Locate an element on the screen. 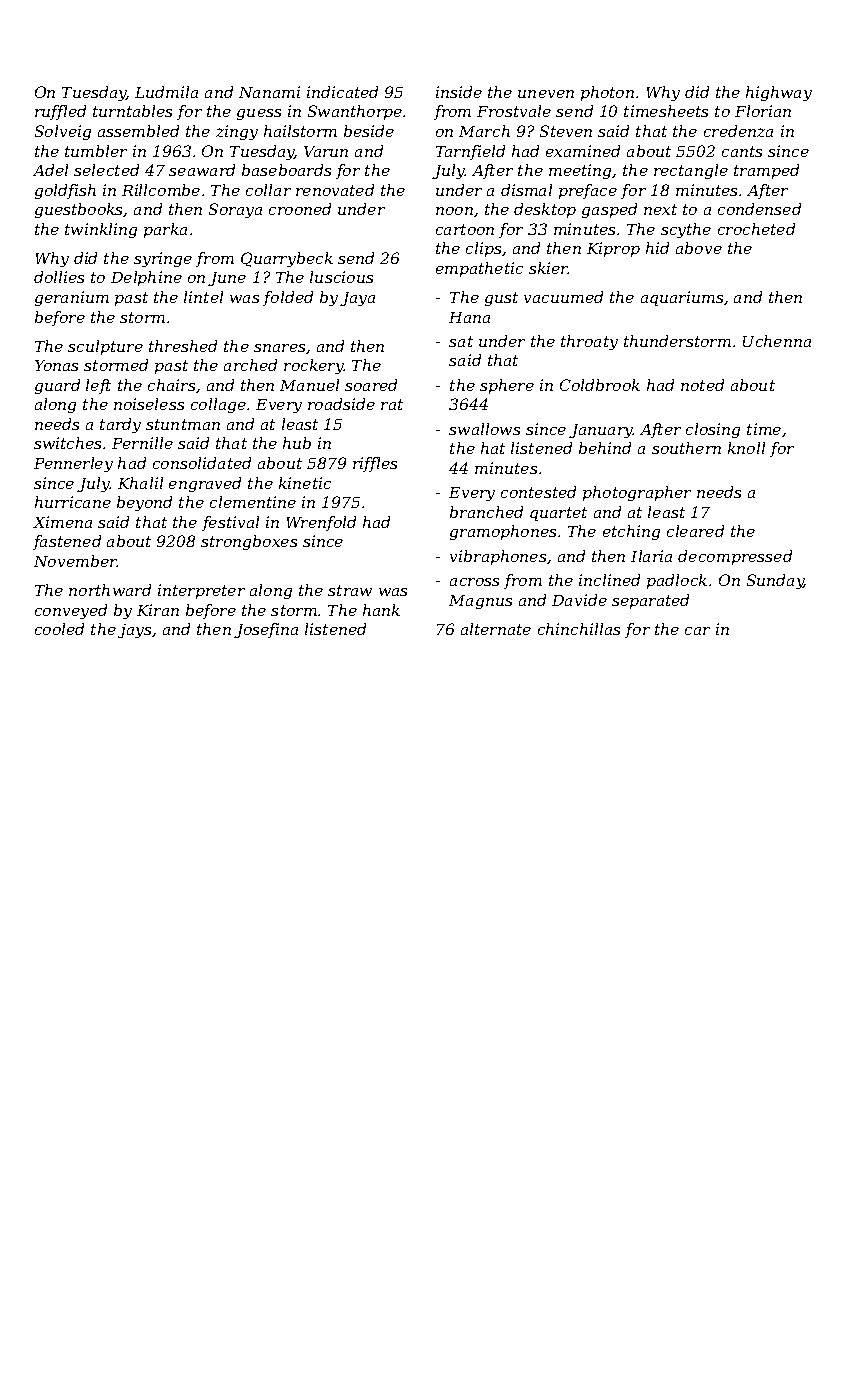  cooled is located at coordinates (59, 629).
